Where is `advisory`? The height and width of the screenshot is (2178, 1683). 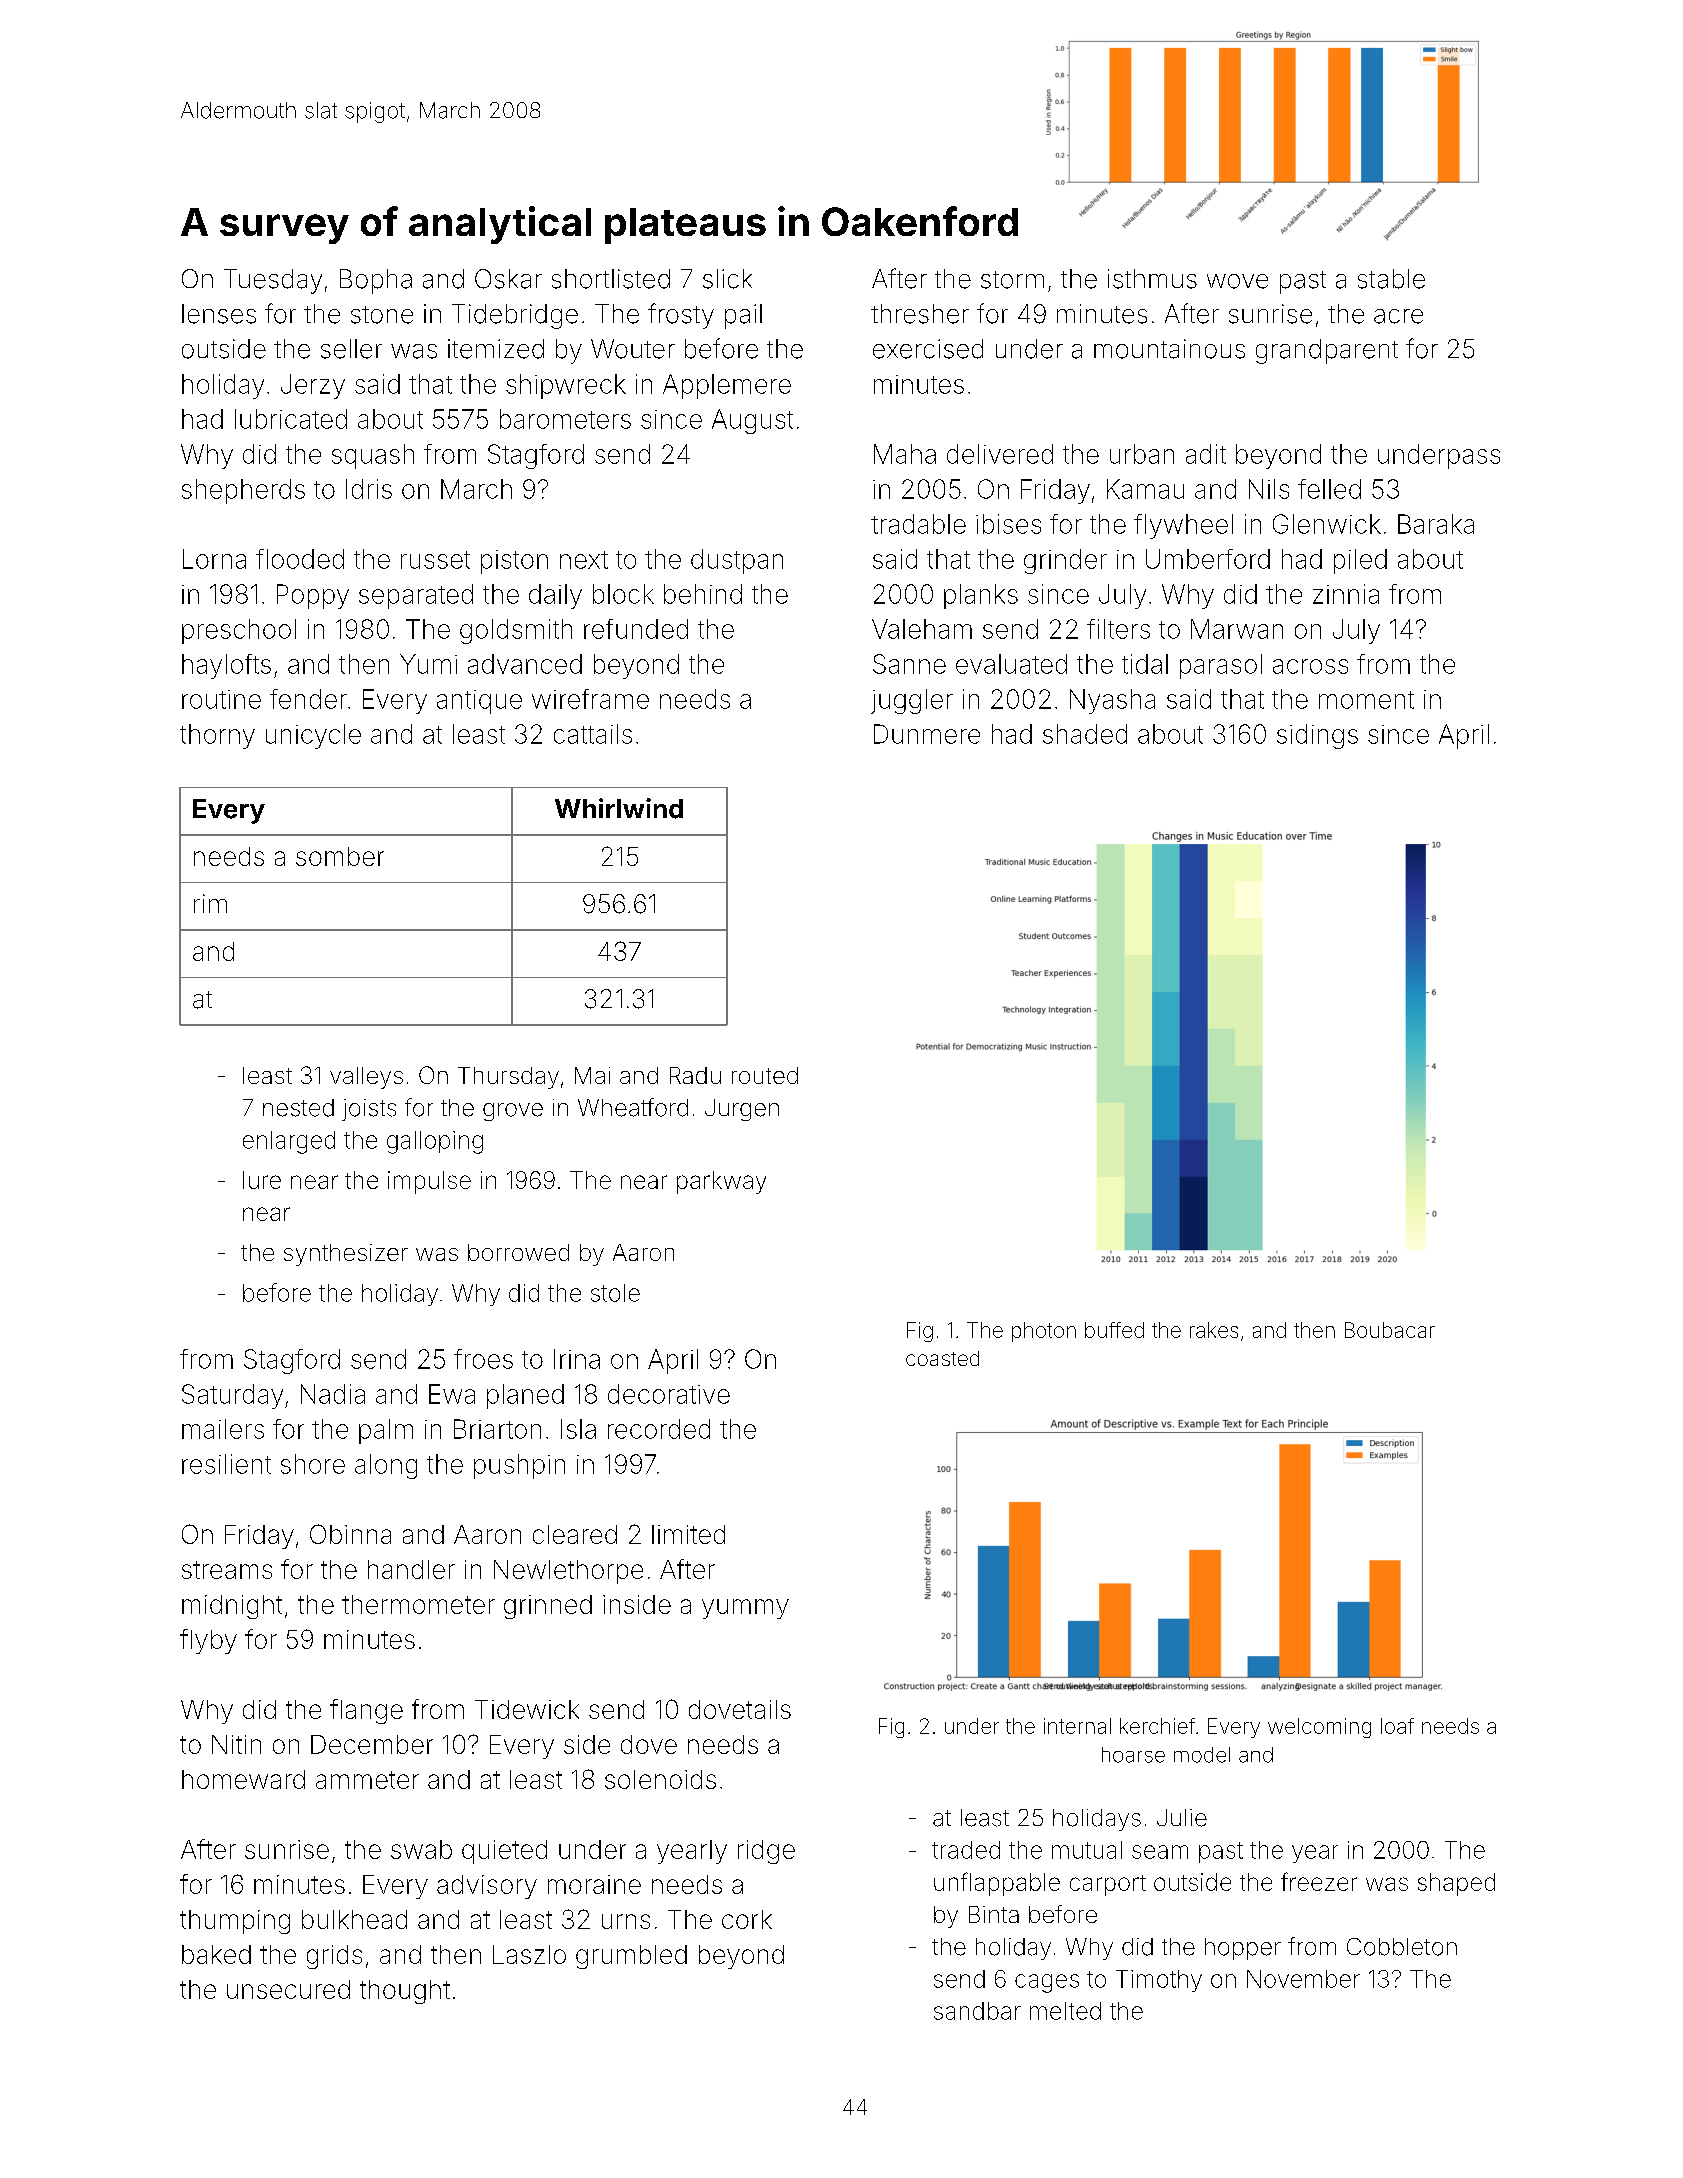 advisory is located at coordinates (487, 1887).
